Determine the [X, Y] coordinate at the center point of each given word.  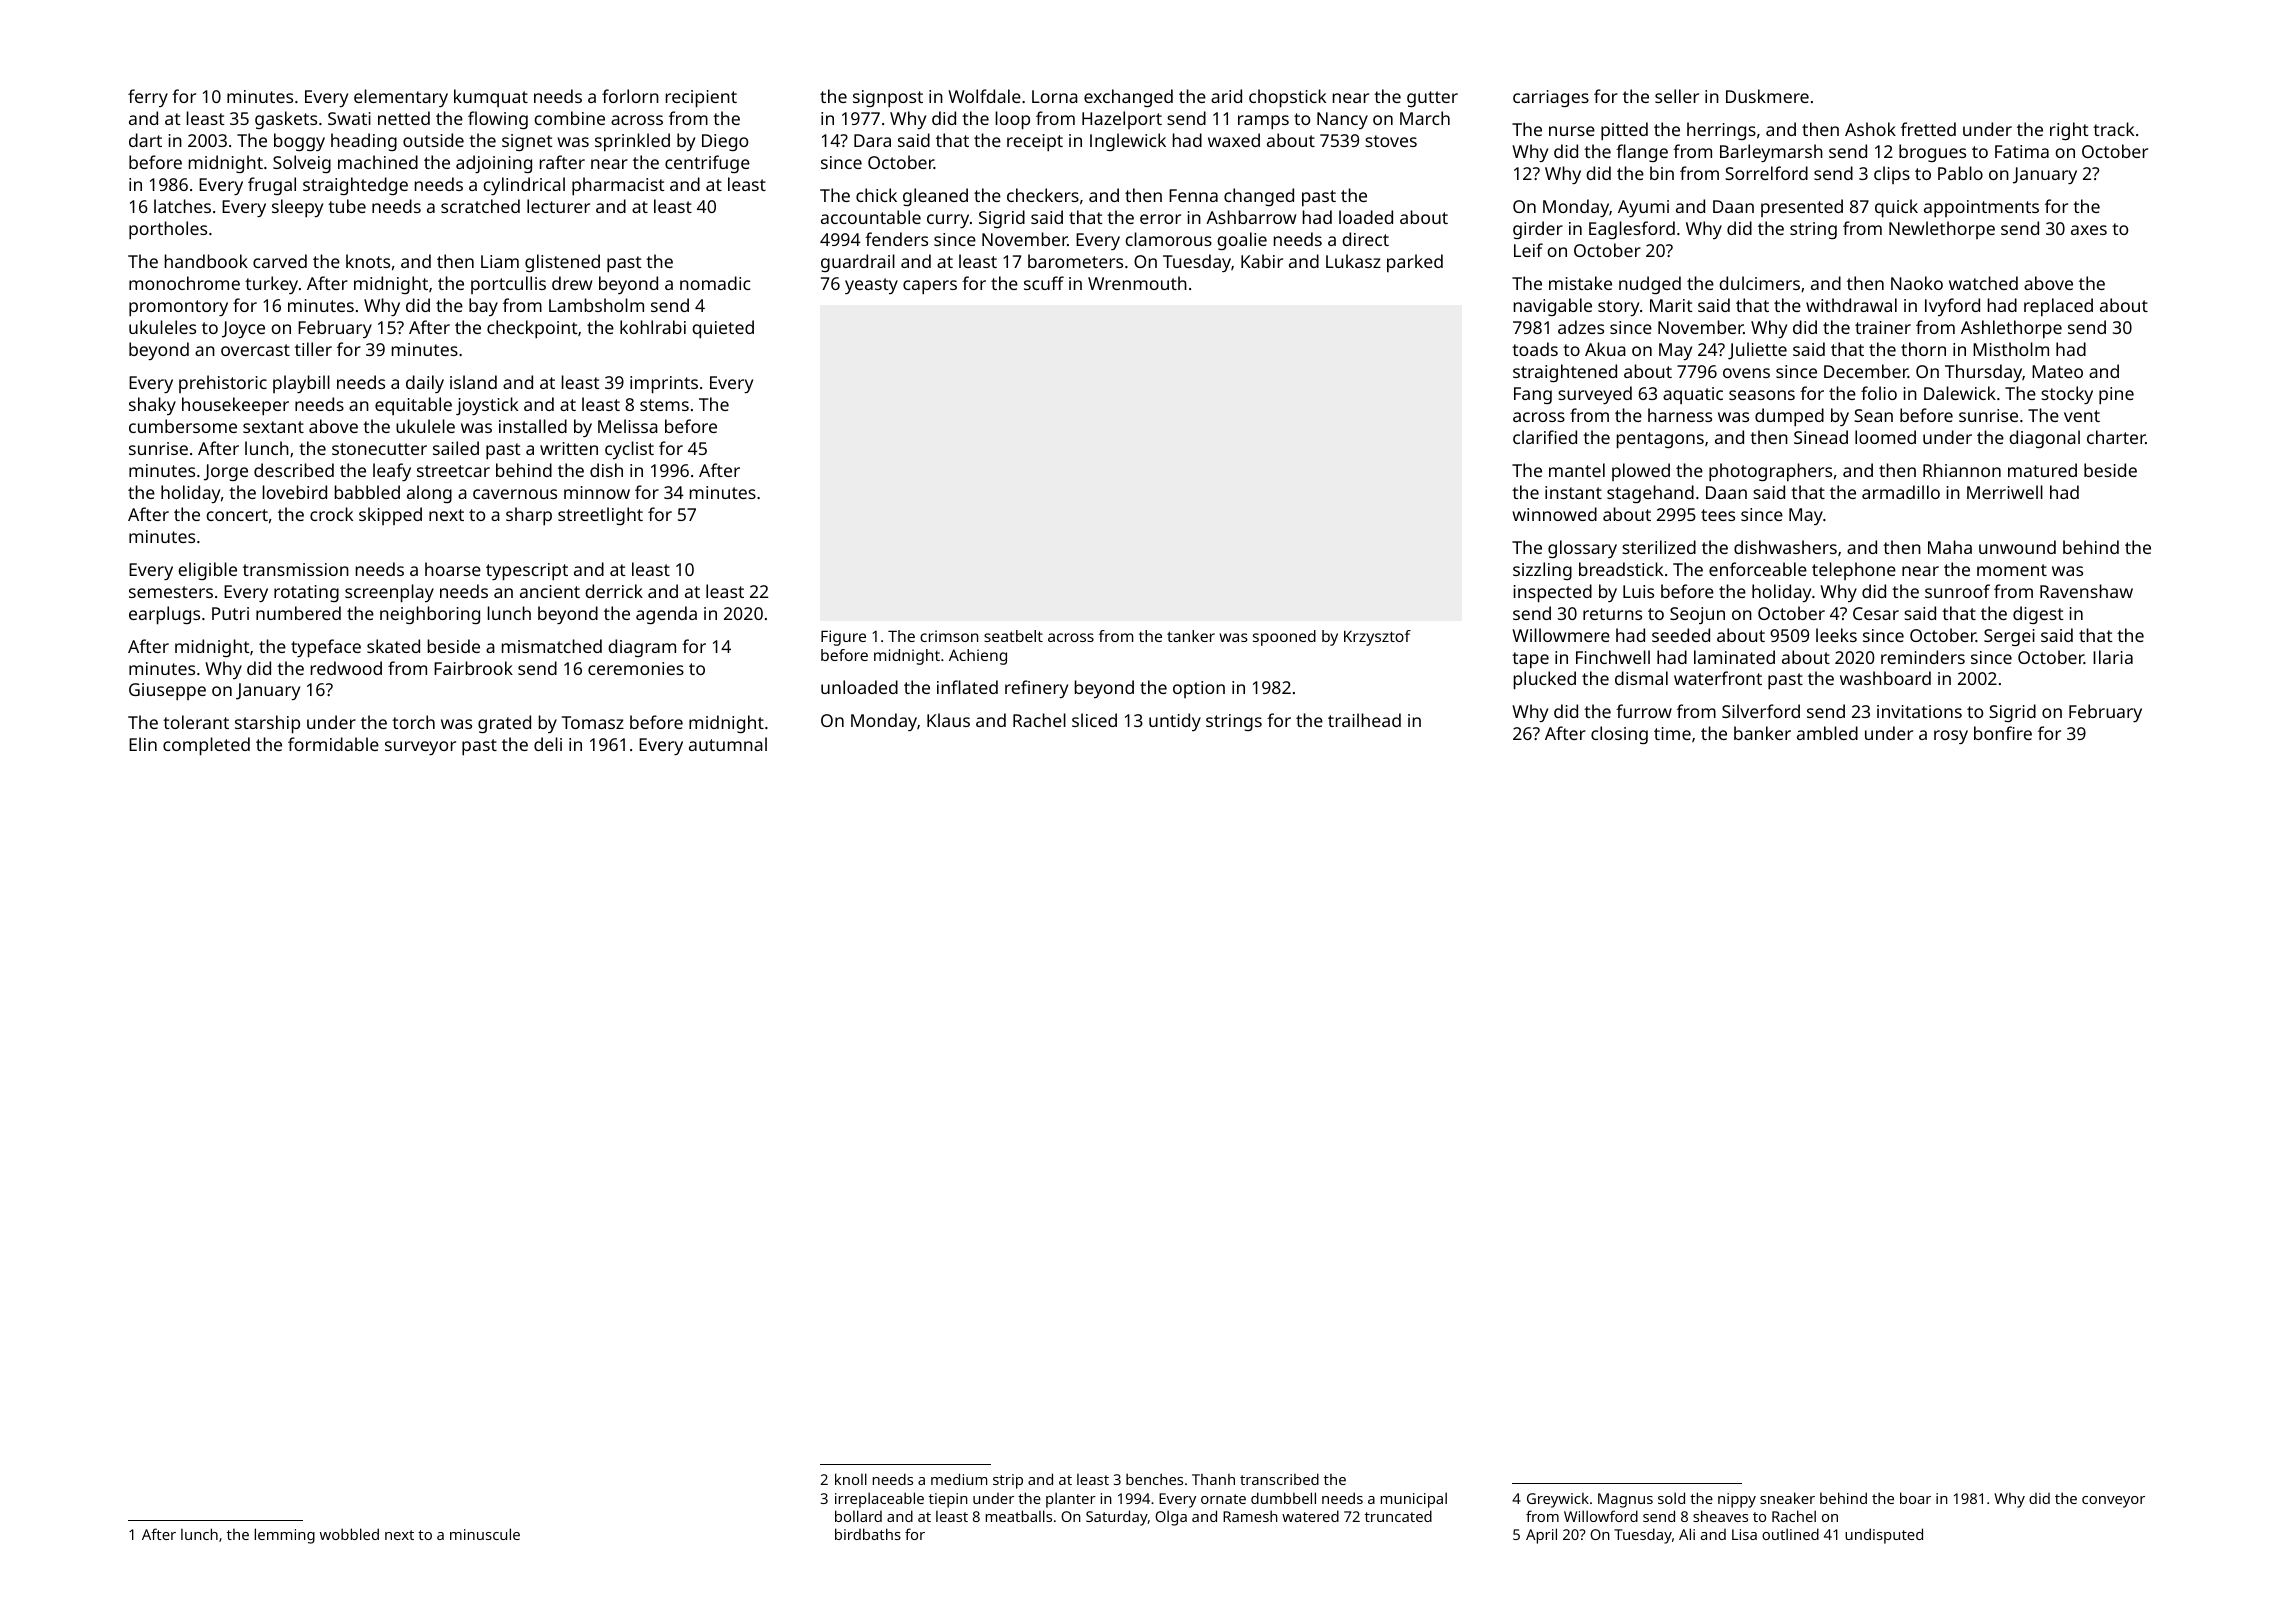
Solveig [302, 164]
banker [1762, 733]
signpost [888, 99]
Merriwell [2005, 492]
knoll [851, 1479]
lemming [285, 1536]
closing [1619, 735]
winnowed [1554, 514]
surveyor [420, 748]
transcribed [1279, 1479]
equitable [413, 406]
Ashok [1870, 129]
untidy [1175, 722]
